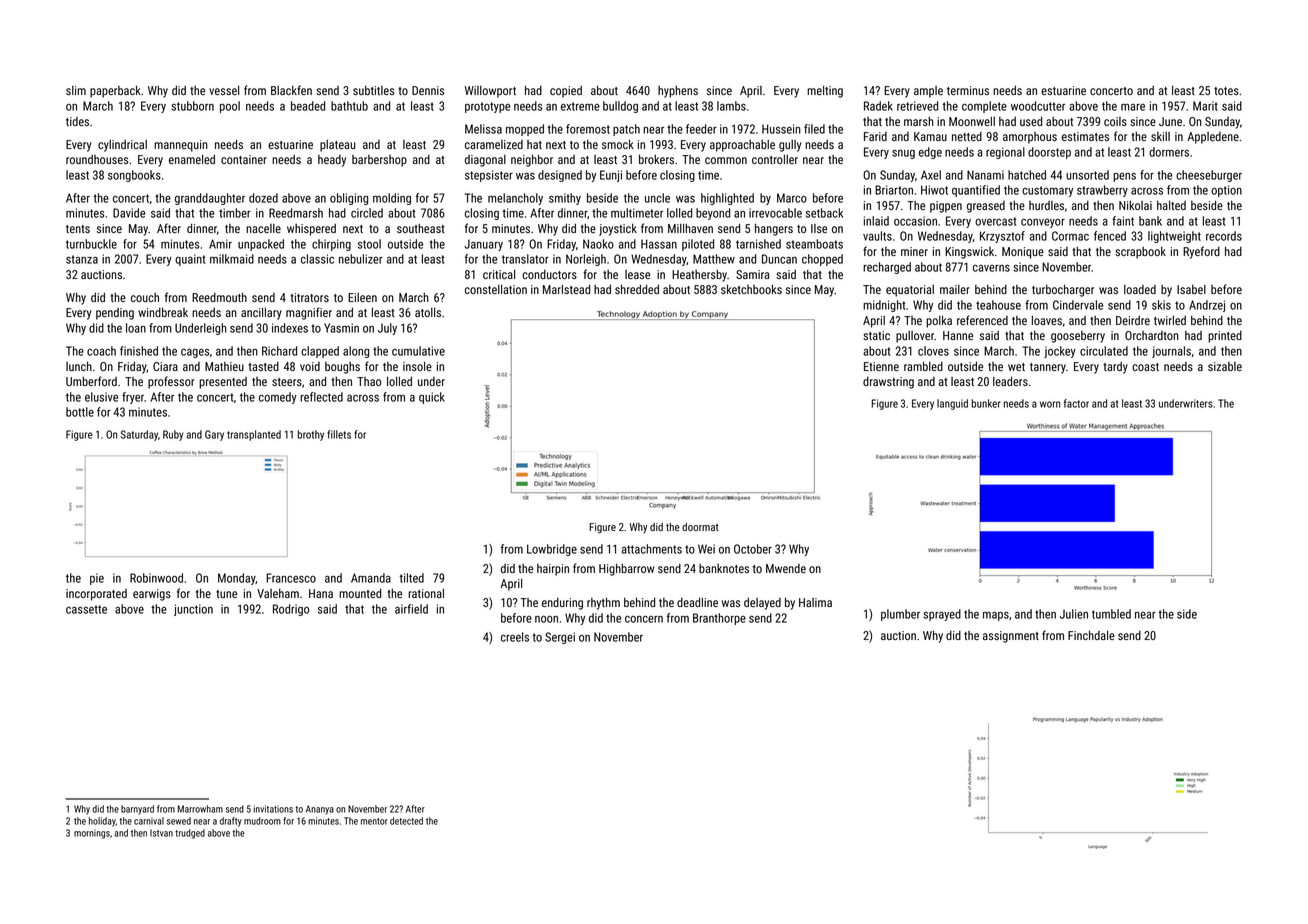  Describe the element at coordinates (1133, 107) in the screenshot. I see `mare` at that location.
